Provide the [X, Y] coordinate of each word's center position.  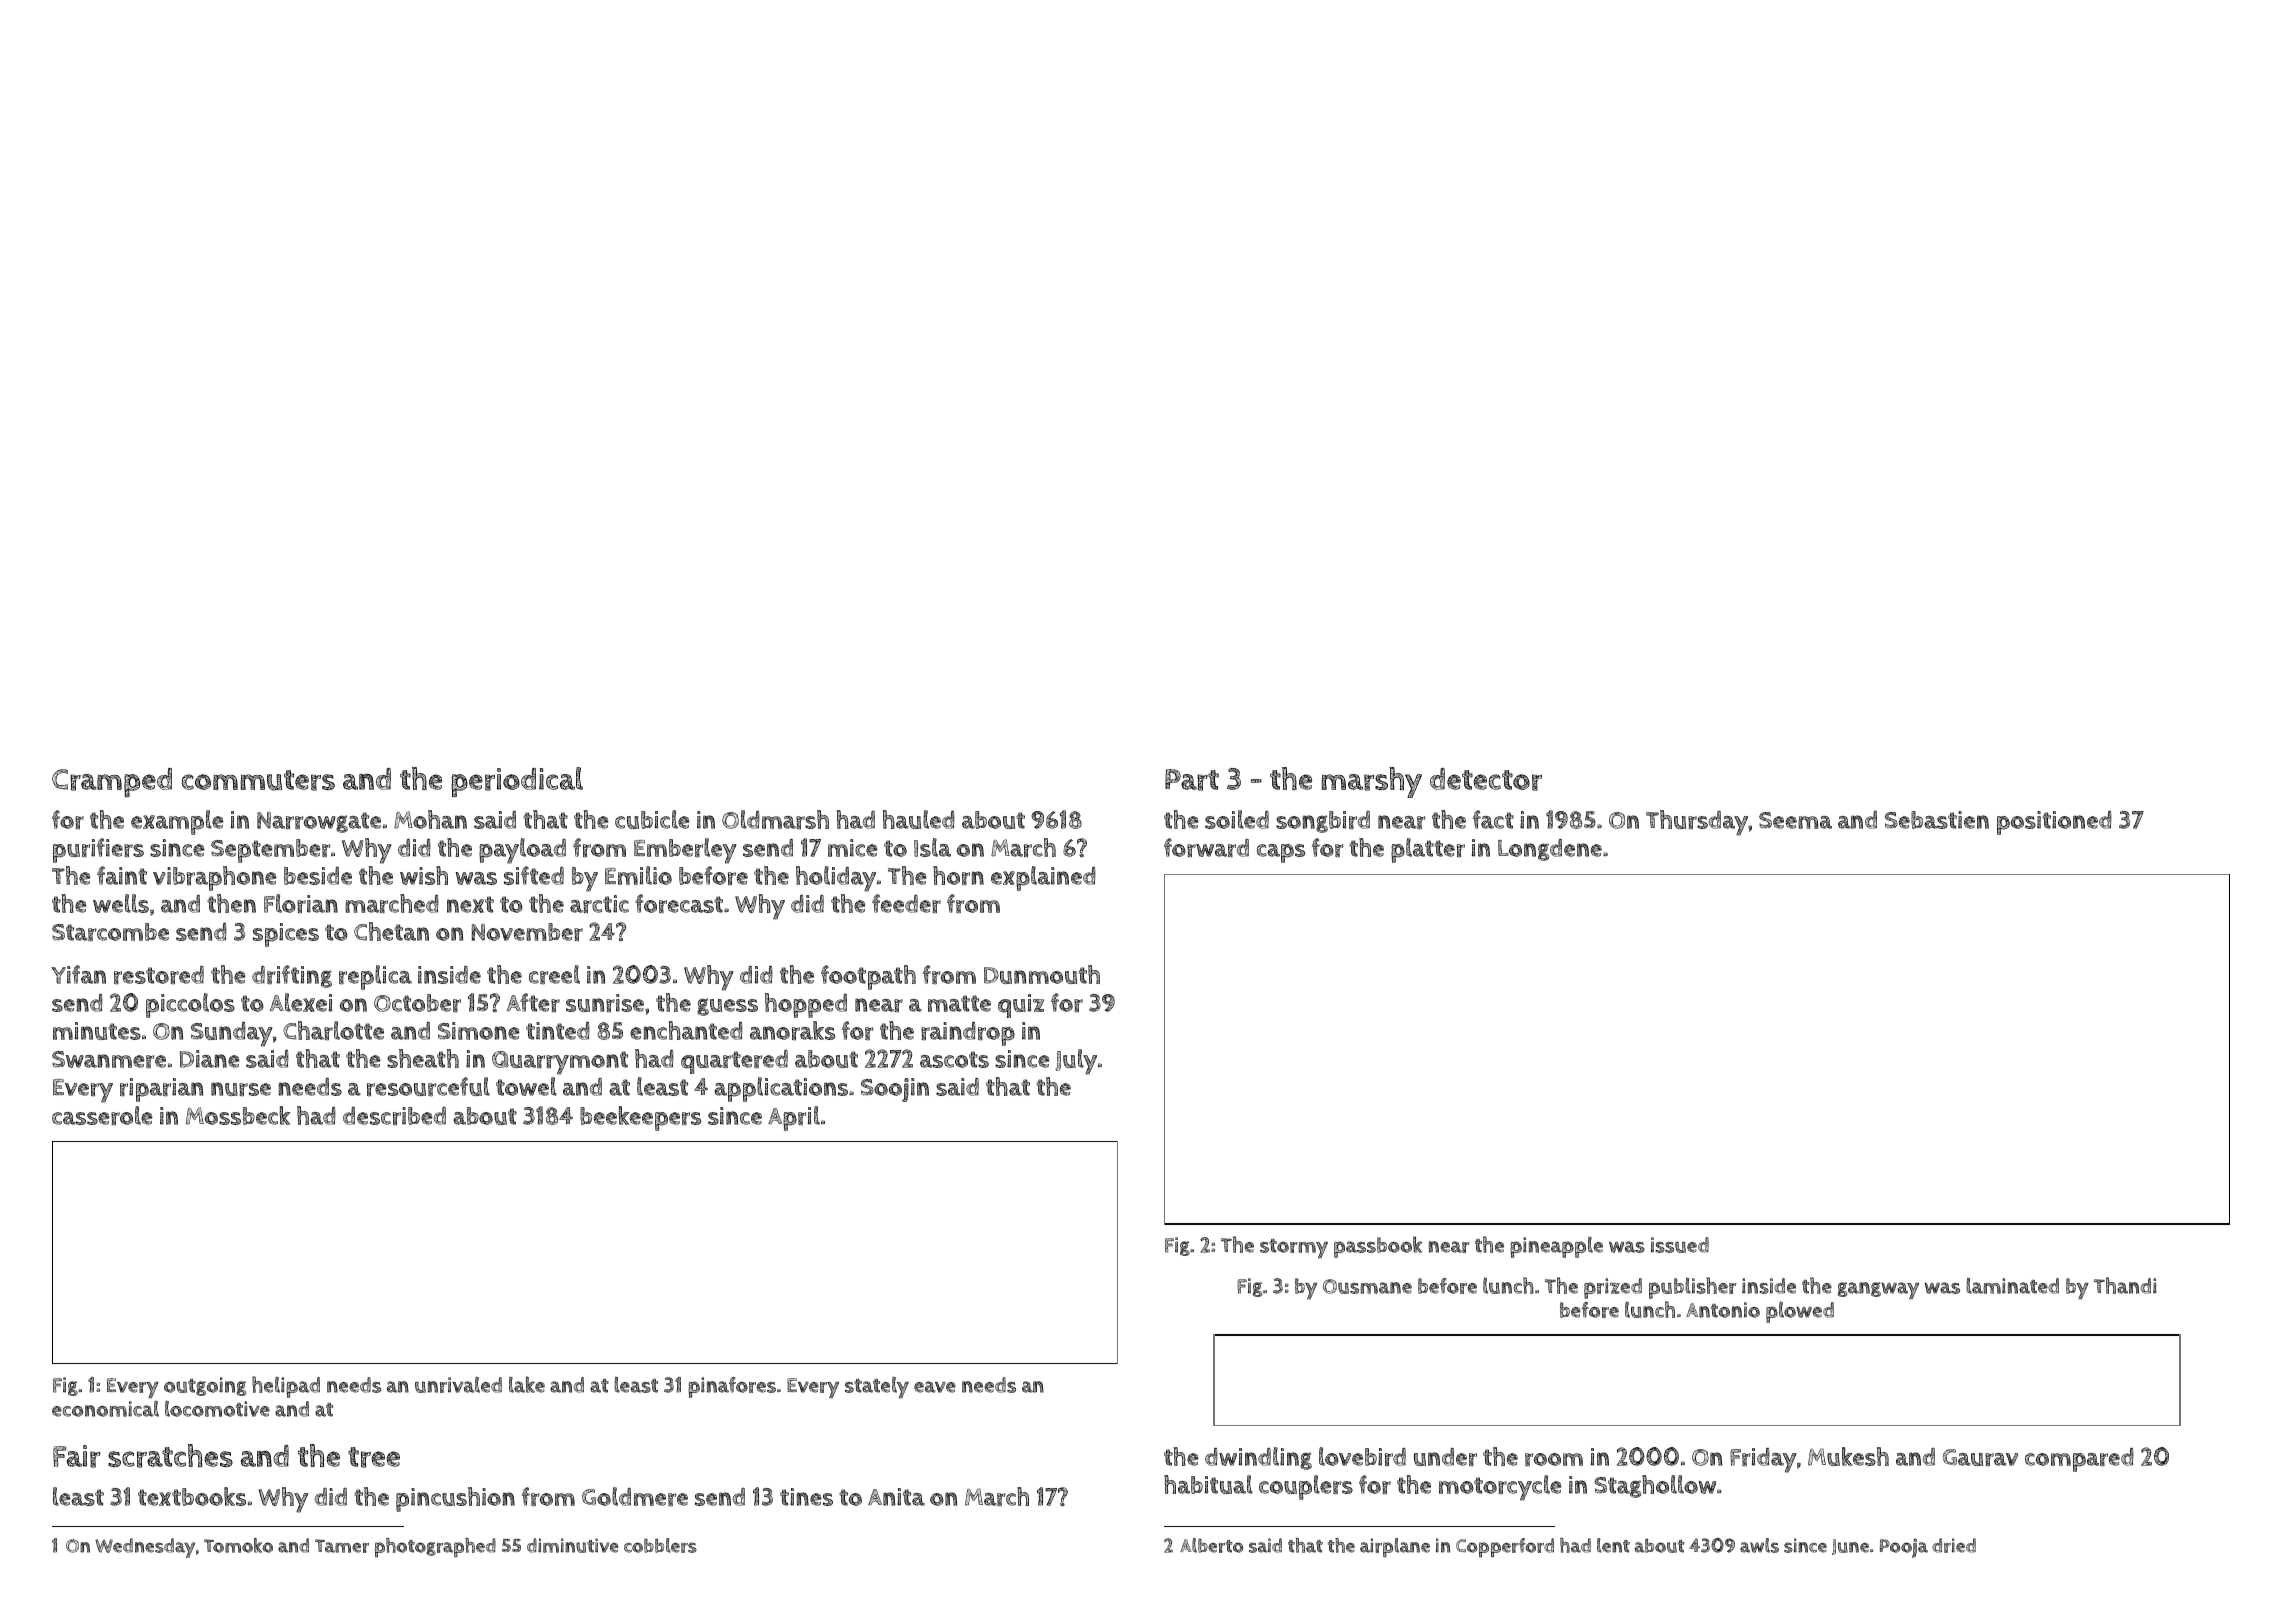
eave [935, 1387]
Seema [1795, 820]
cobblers [660, 1545]
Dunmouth [1042, 974]
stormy [1294, 1249]
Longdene [1550, 850]
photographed [435, 1548]
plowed [1800, 1312]
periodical [517, 782]
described [394, 1116]
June [1850, 1547]
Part [1192, 780]
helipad [286, 1387]
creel [554, 974]
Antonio [1723, 1310]
